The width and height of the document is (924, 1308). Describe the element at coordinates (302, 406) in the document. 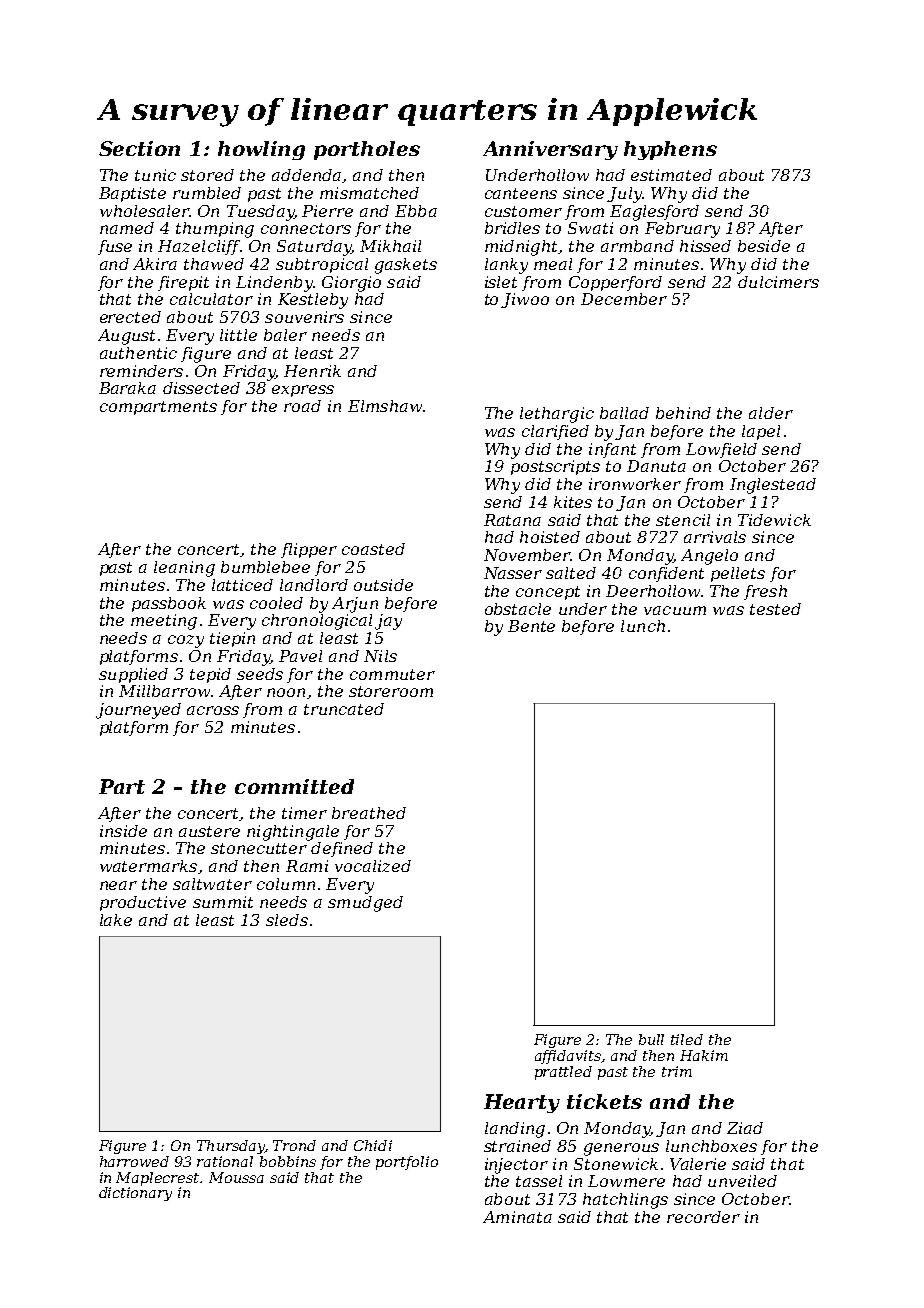

I see `road` at that location.
